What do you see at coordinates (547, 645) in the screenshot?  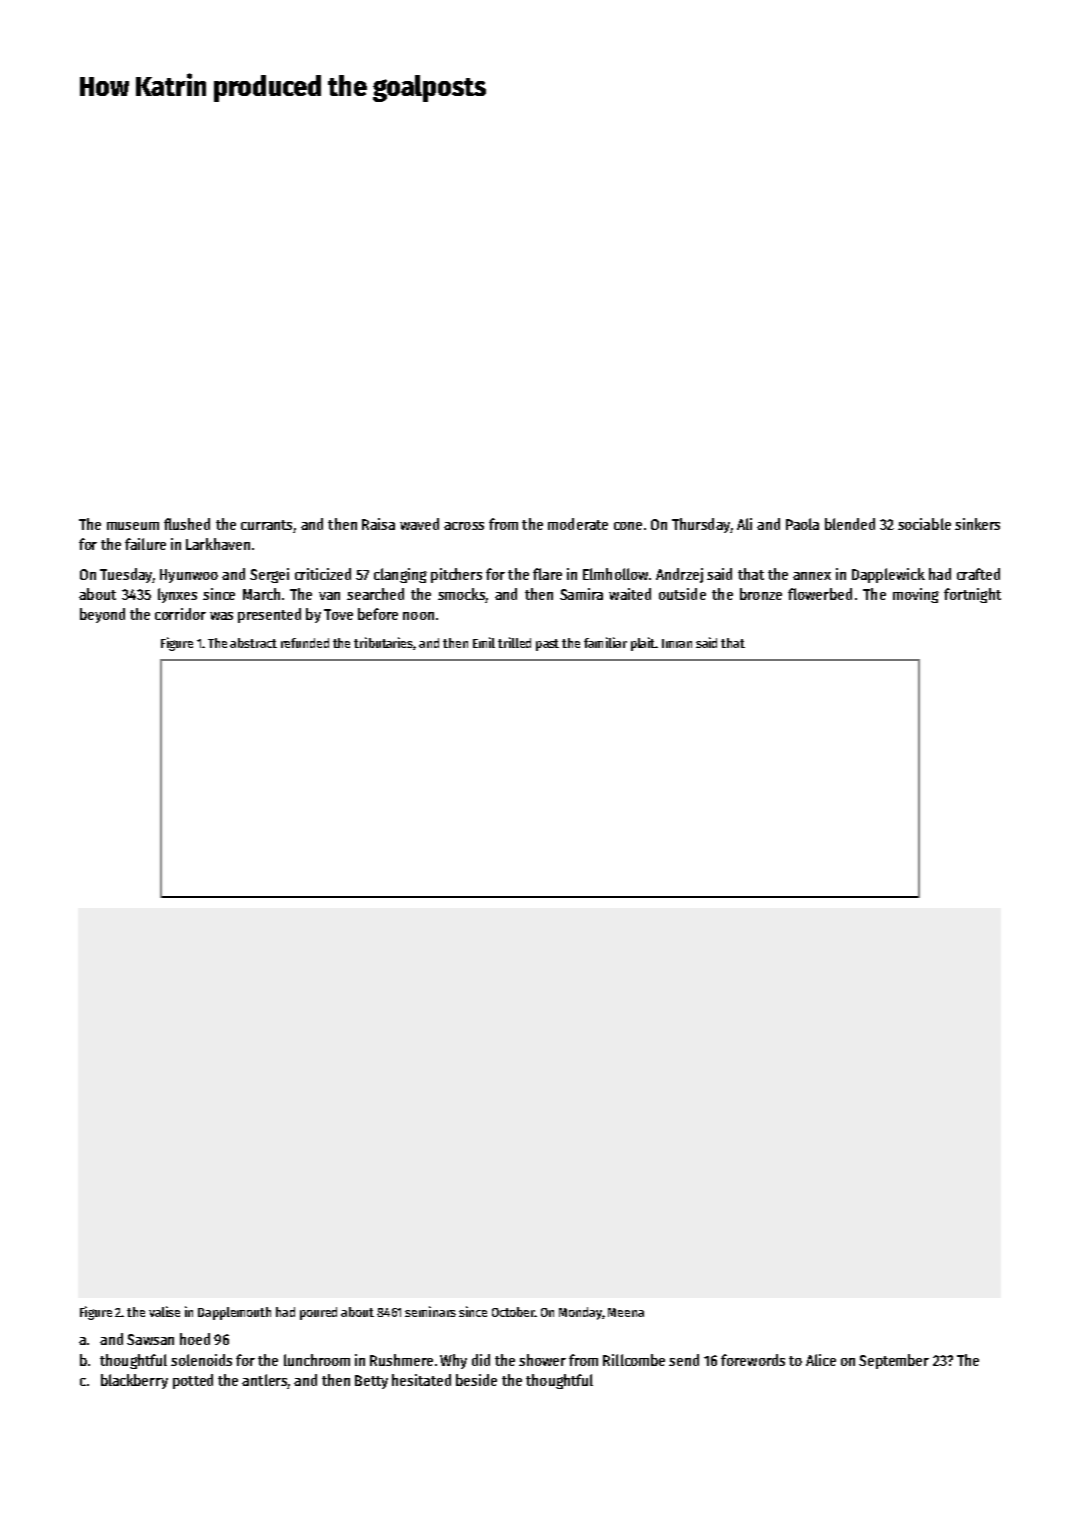 I see `past` at bounding box center [547, 645].
